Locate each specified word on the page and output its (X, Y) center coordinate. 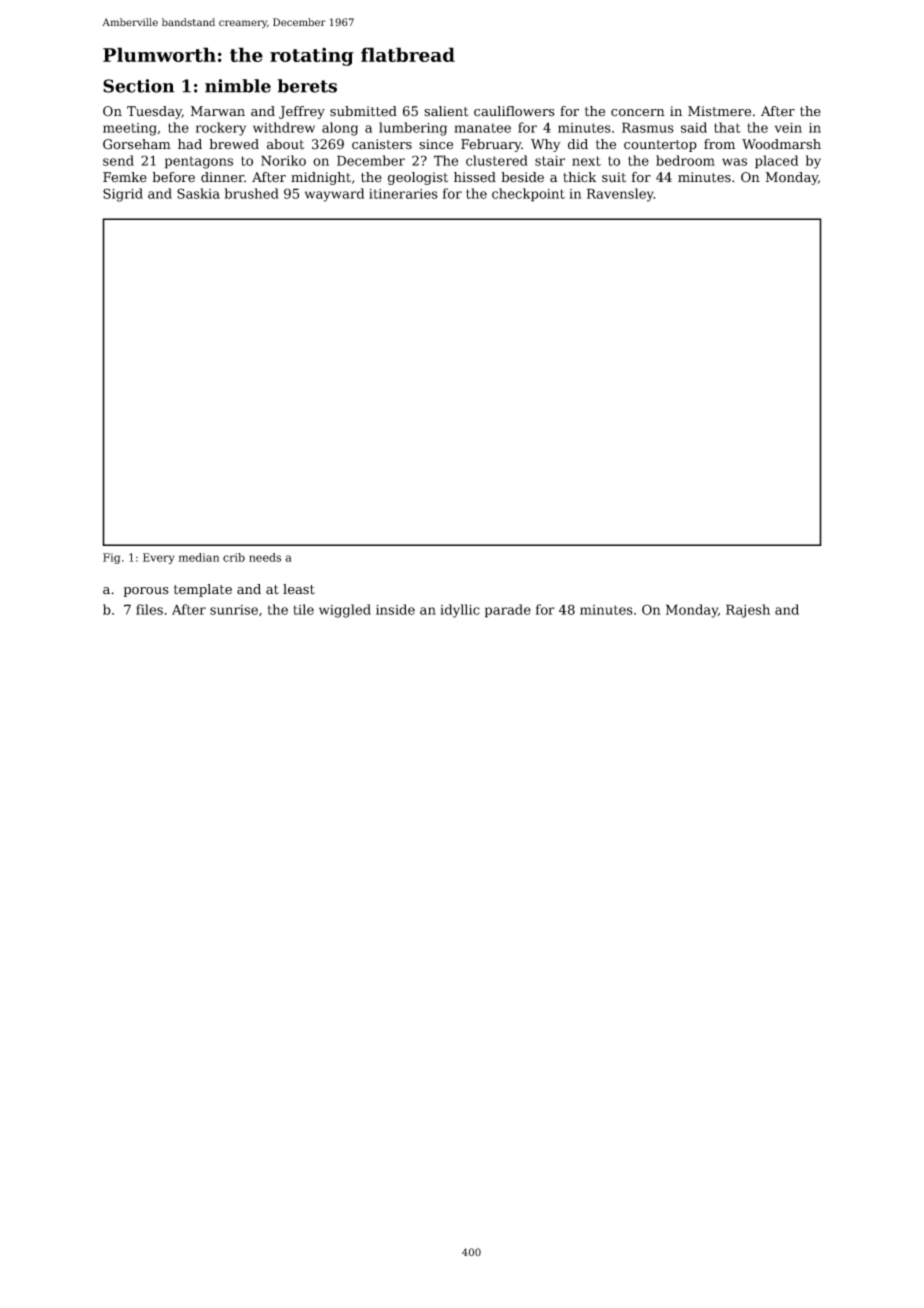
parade (508, 611)
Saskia (198, 193)
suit (614, 177)
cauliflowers (514, 111)
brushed (252, 193)
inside (395, 609)
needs (265, 557)
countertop (660, 146)
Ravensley (620, 195)
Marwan (218, 111)
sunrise (234, 610)
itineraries (403, 194)
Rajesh (748, 611)
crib (234, 557)
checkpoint (528, 195)
